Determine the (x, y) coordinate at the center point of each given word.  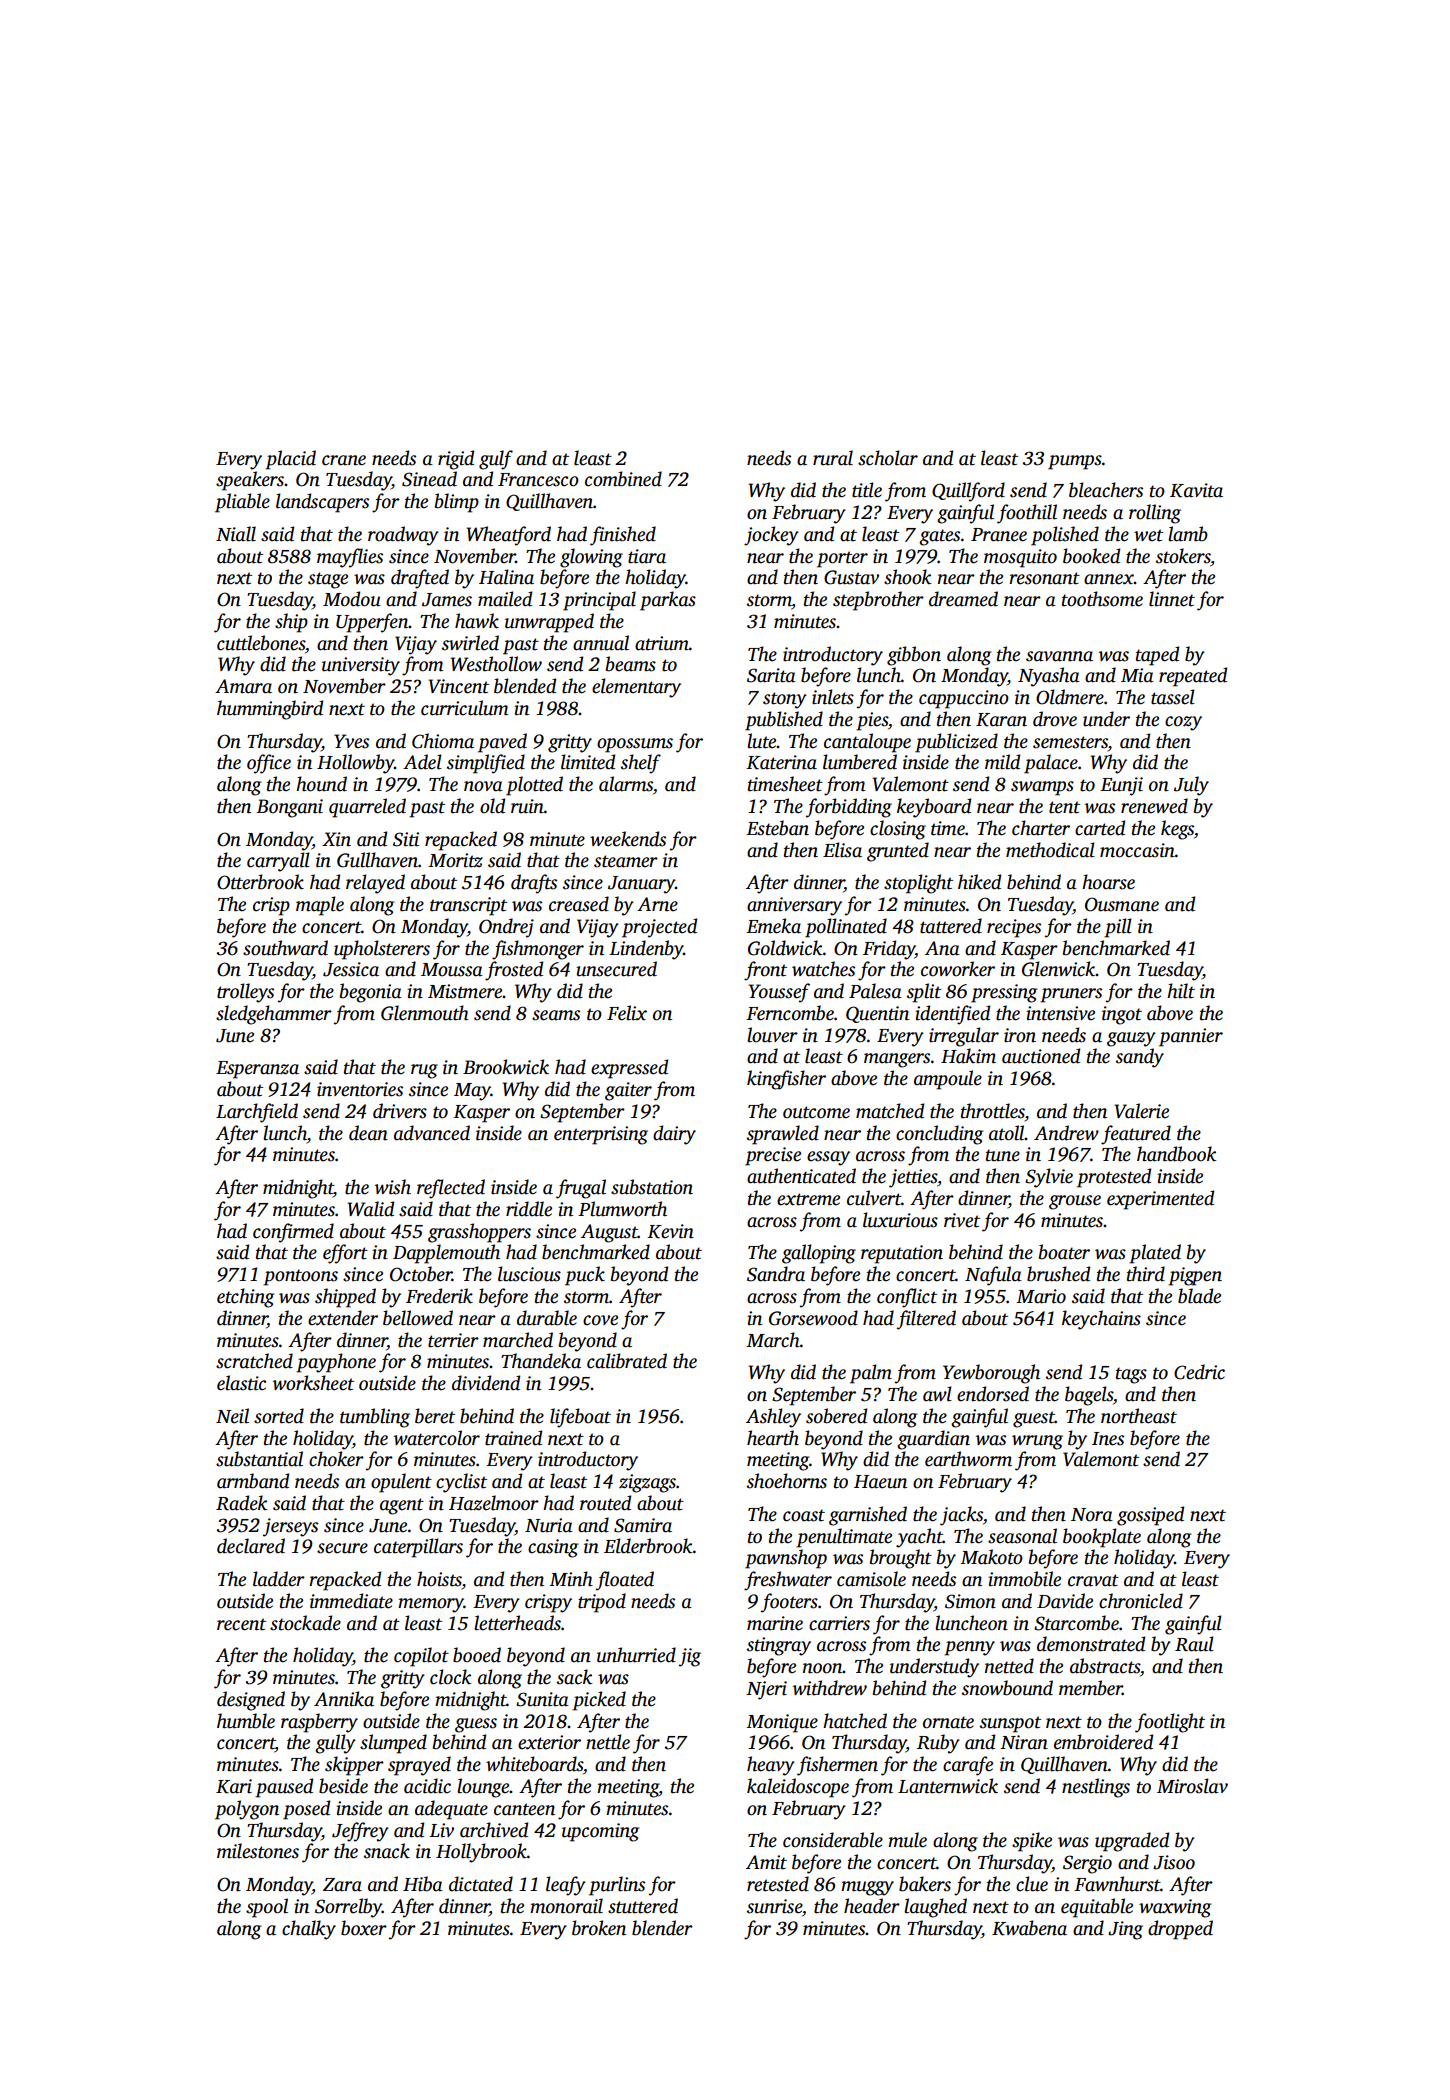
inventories (360, 1089)
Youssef (779, 993)
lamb (1188, 534)
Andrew (1066, 1133)
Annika (344, 1699)
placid (290, 460)
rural (833, 458)
